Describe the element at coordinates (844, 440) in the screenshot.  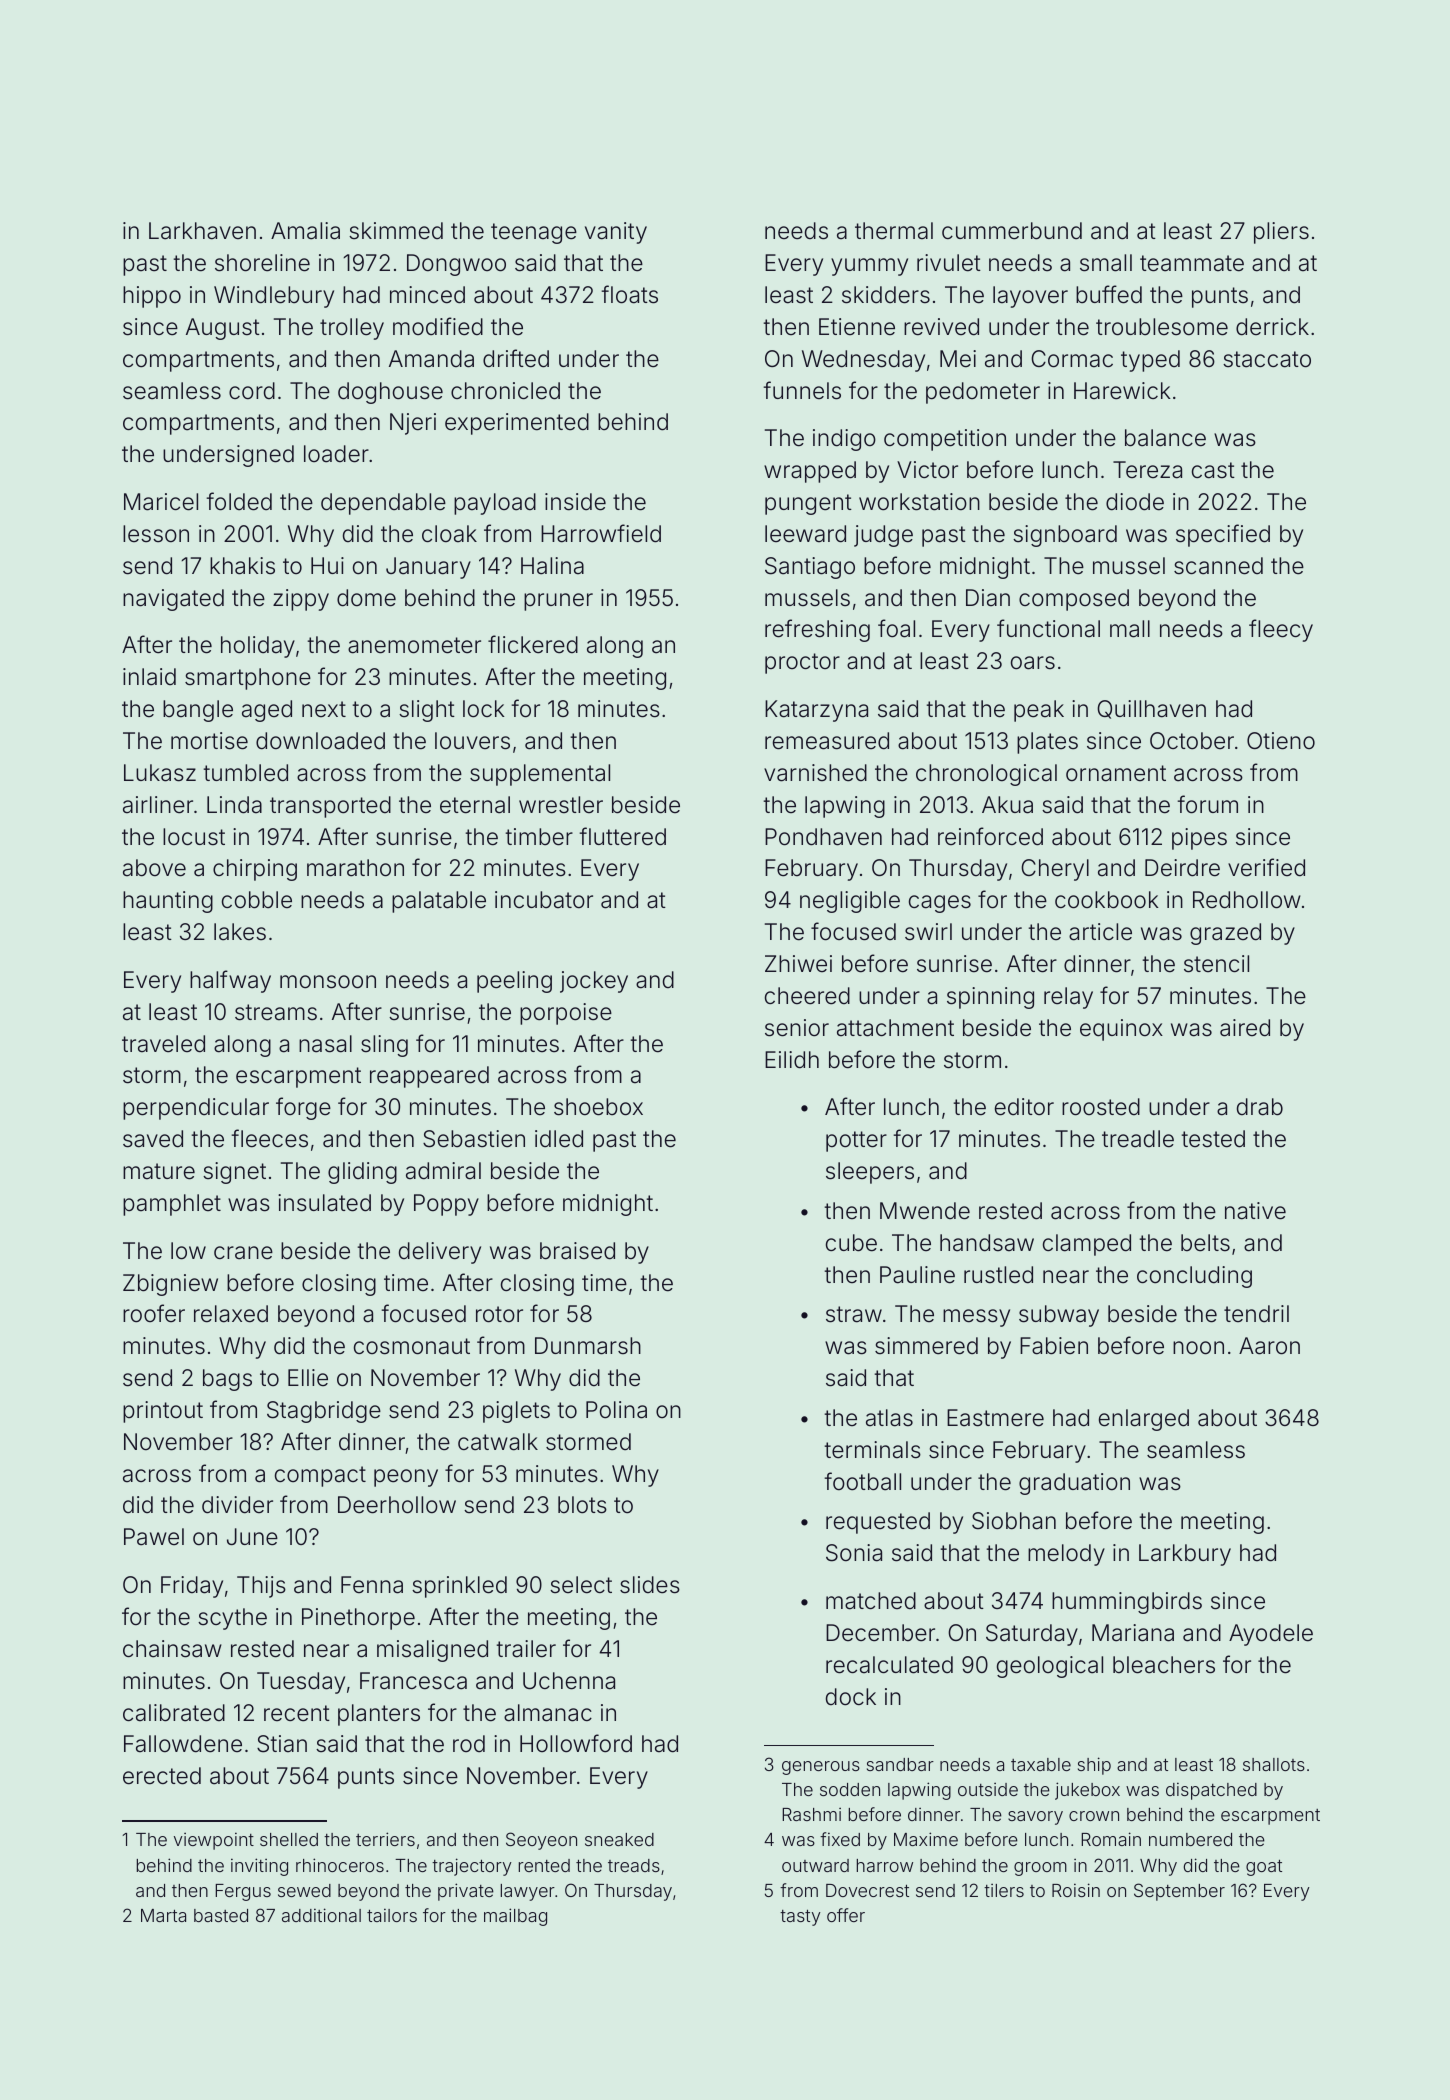
I see `indigo` at that location.
